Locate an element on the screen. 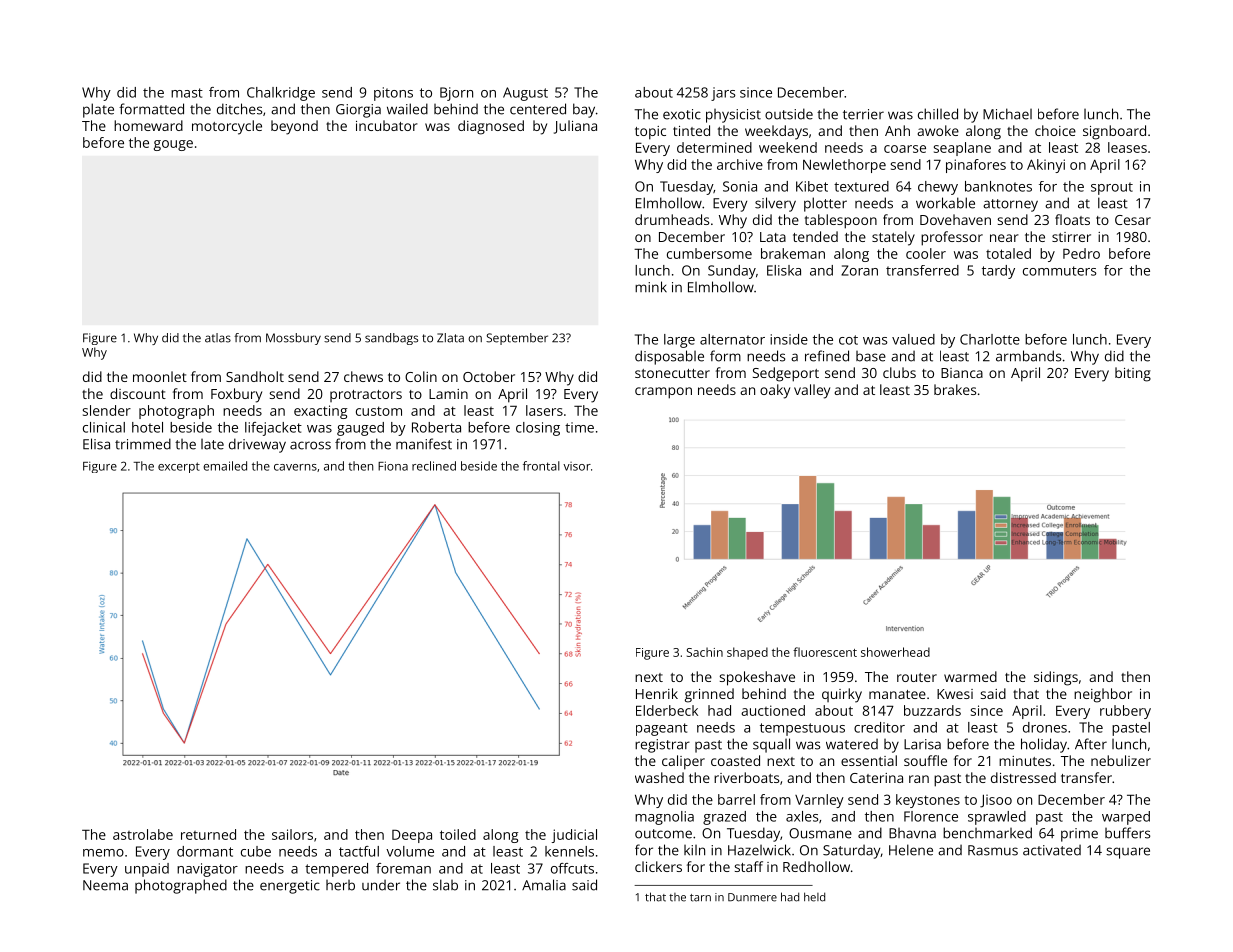 The height and width of the screenshot is (952, 1233). Bianca is located at coordinates (962, 373).
